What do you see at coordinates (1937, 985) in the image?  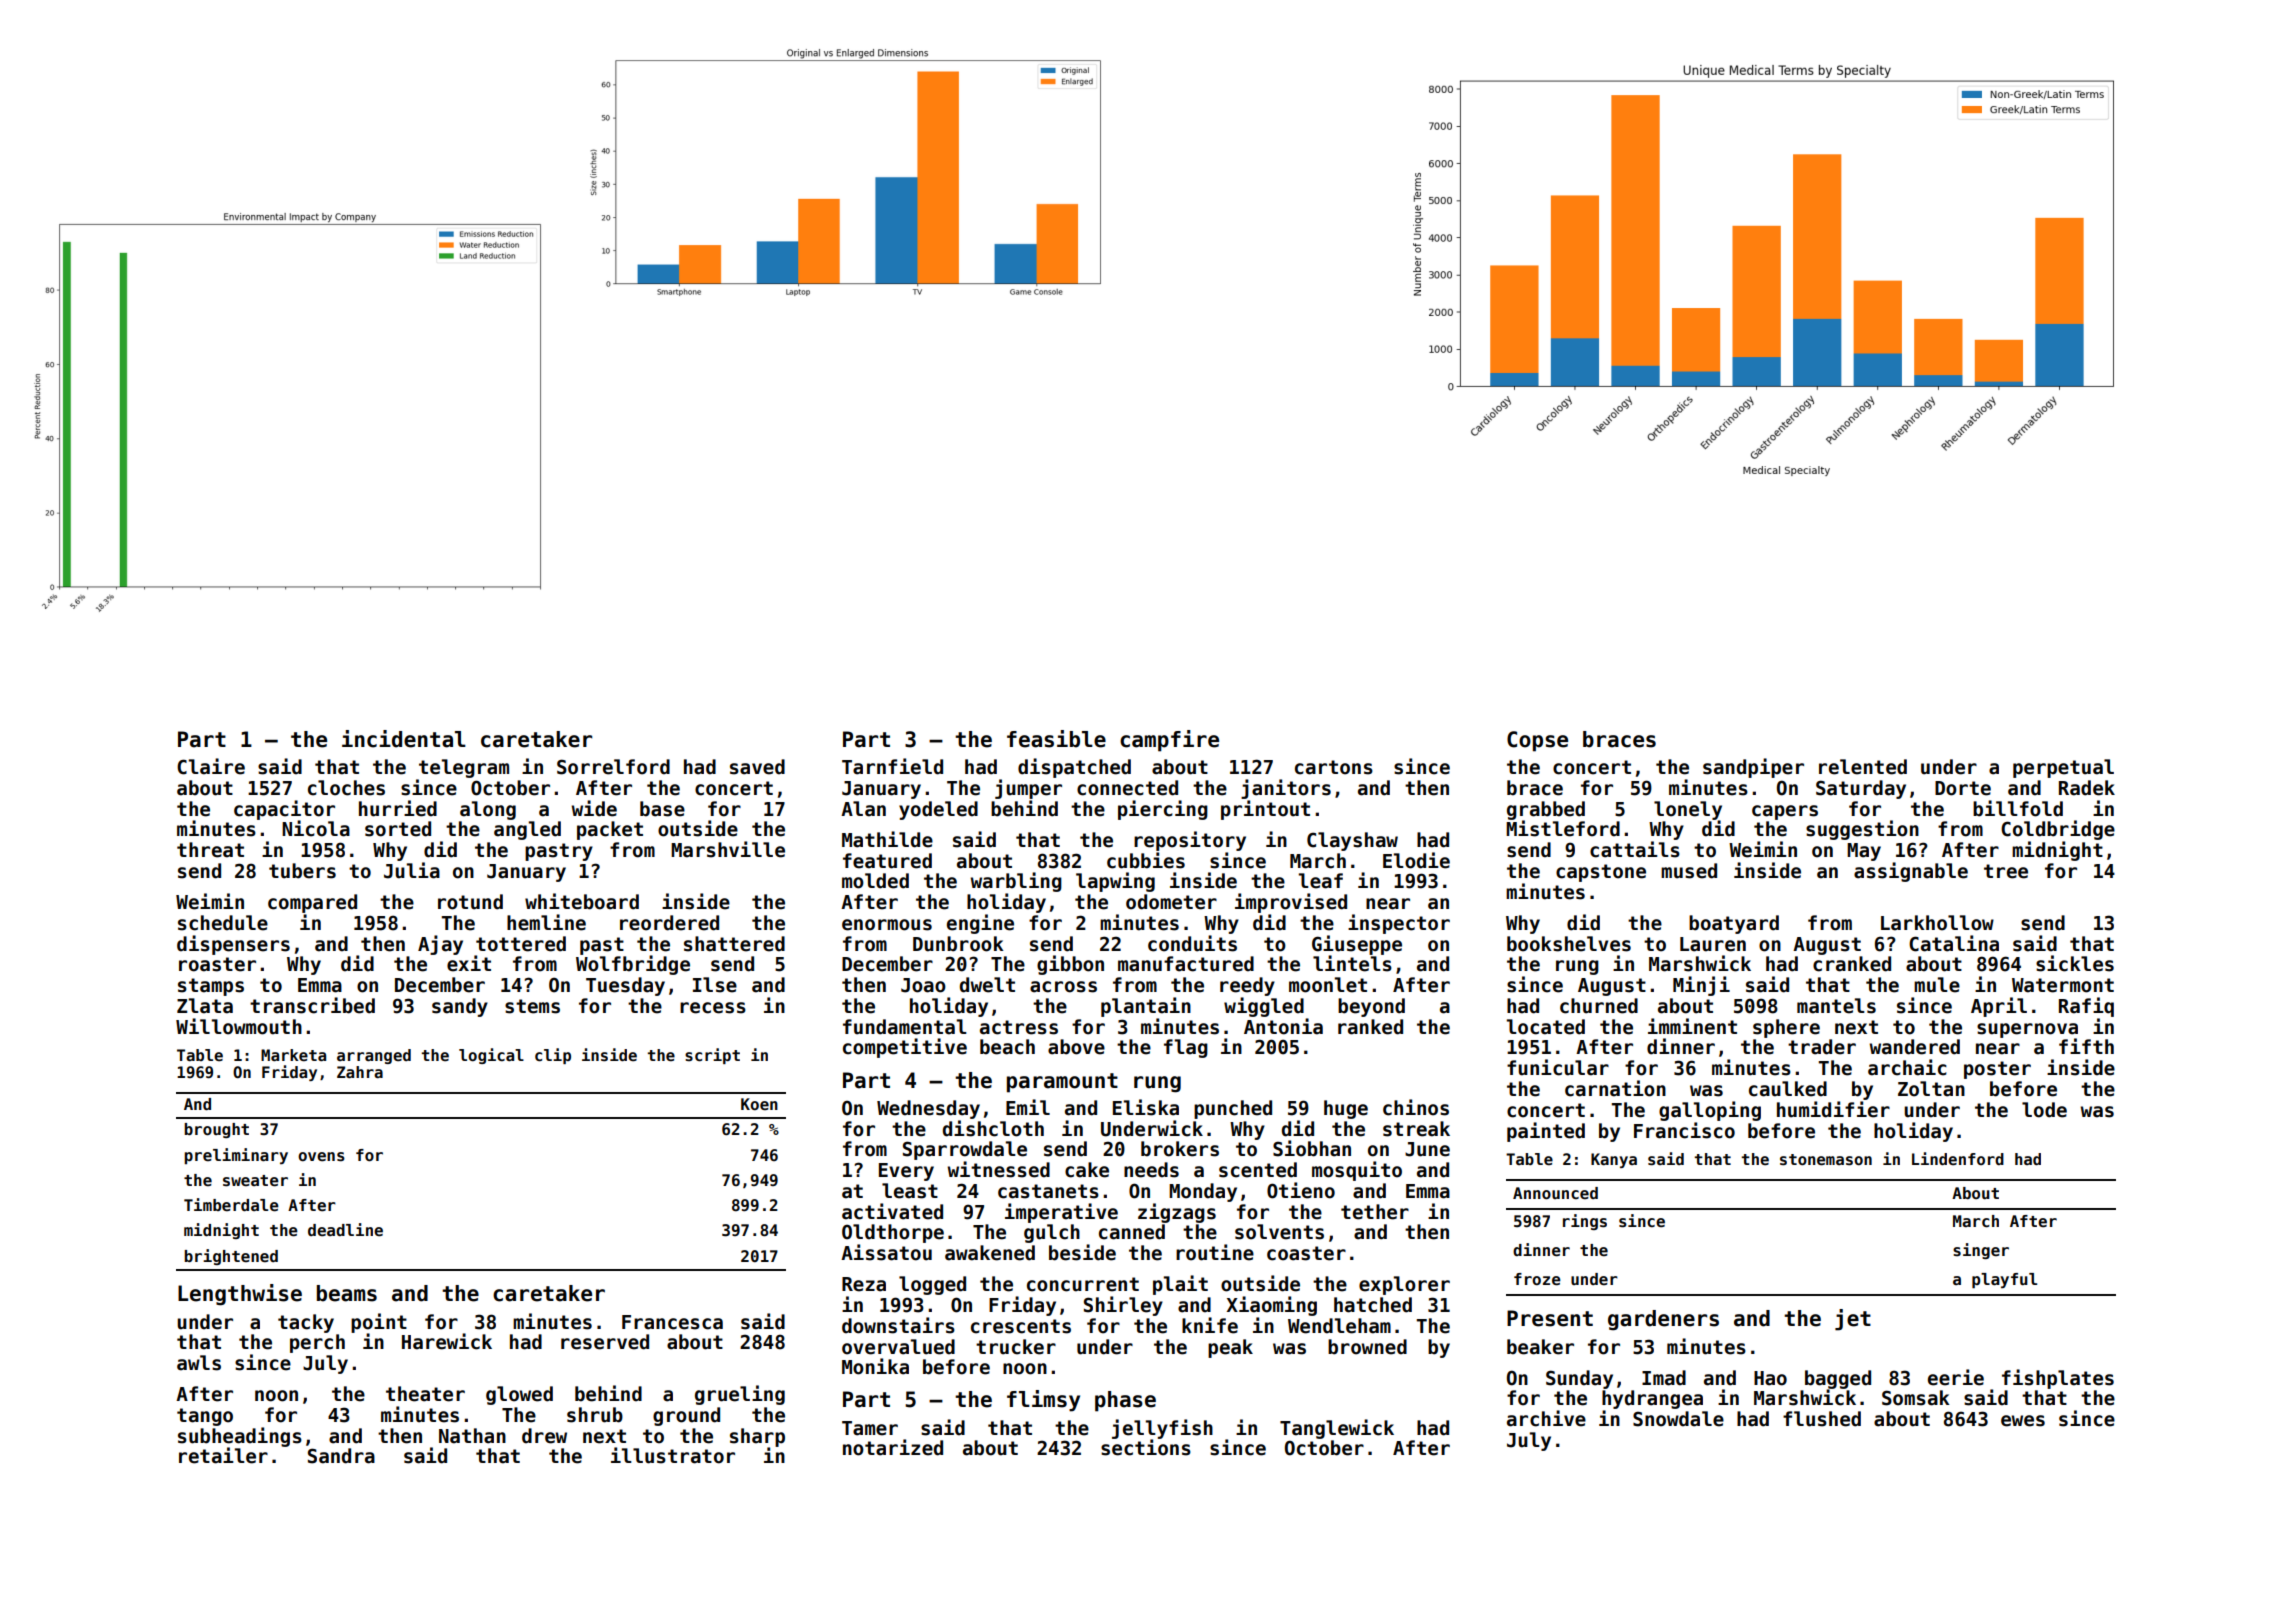 I see `mule` at bounding box center [1937, 985].
